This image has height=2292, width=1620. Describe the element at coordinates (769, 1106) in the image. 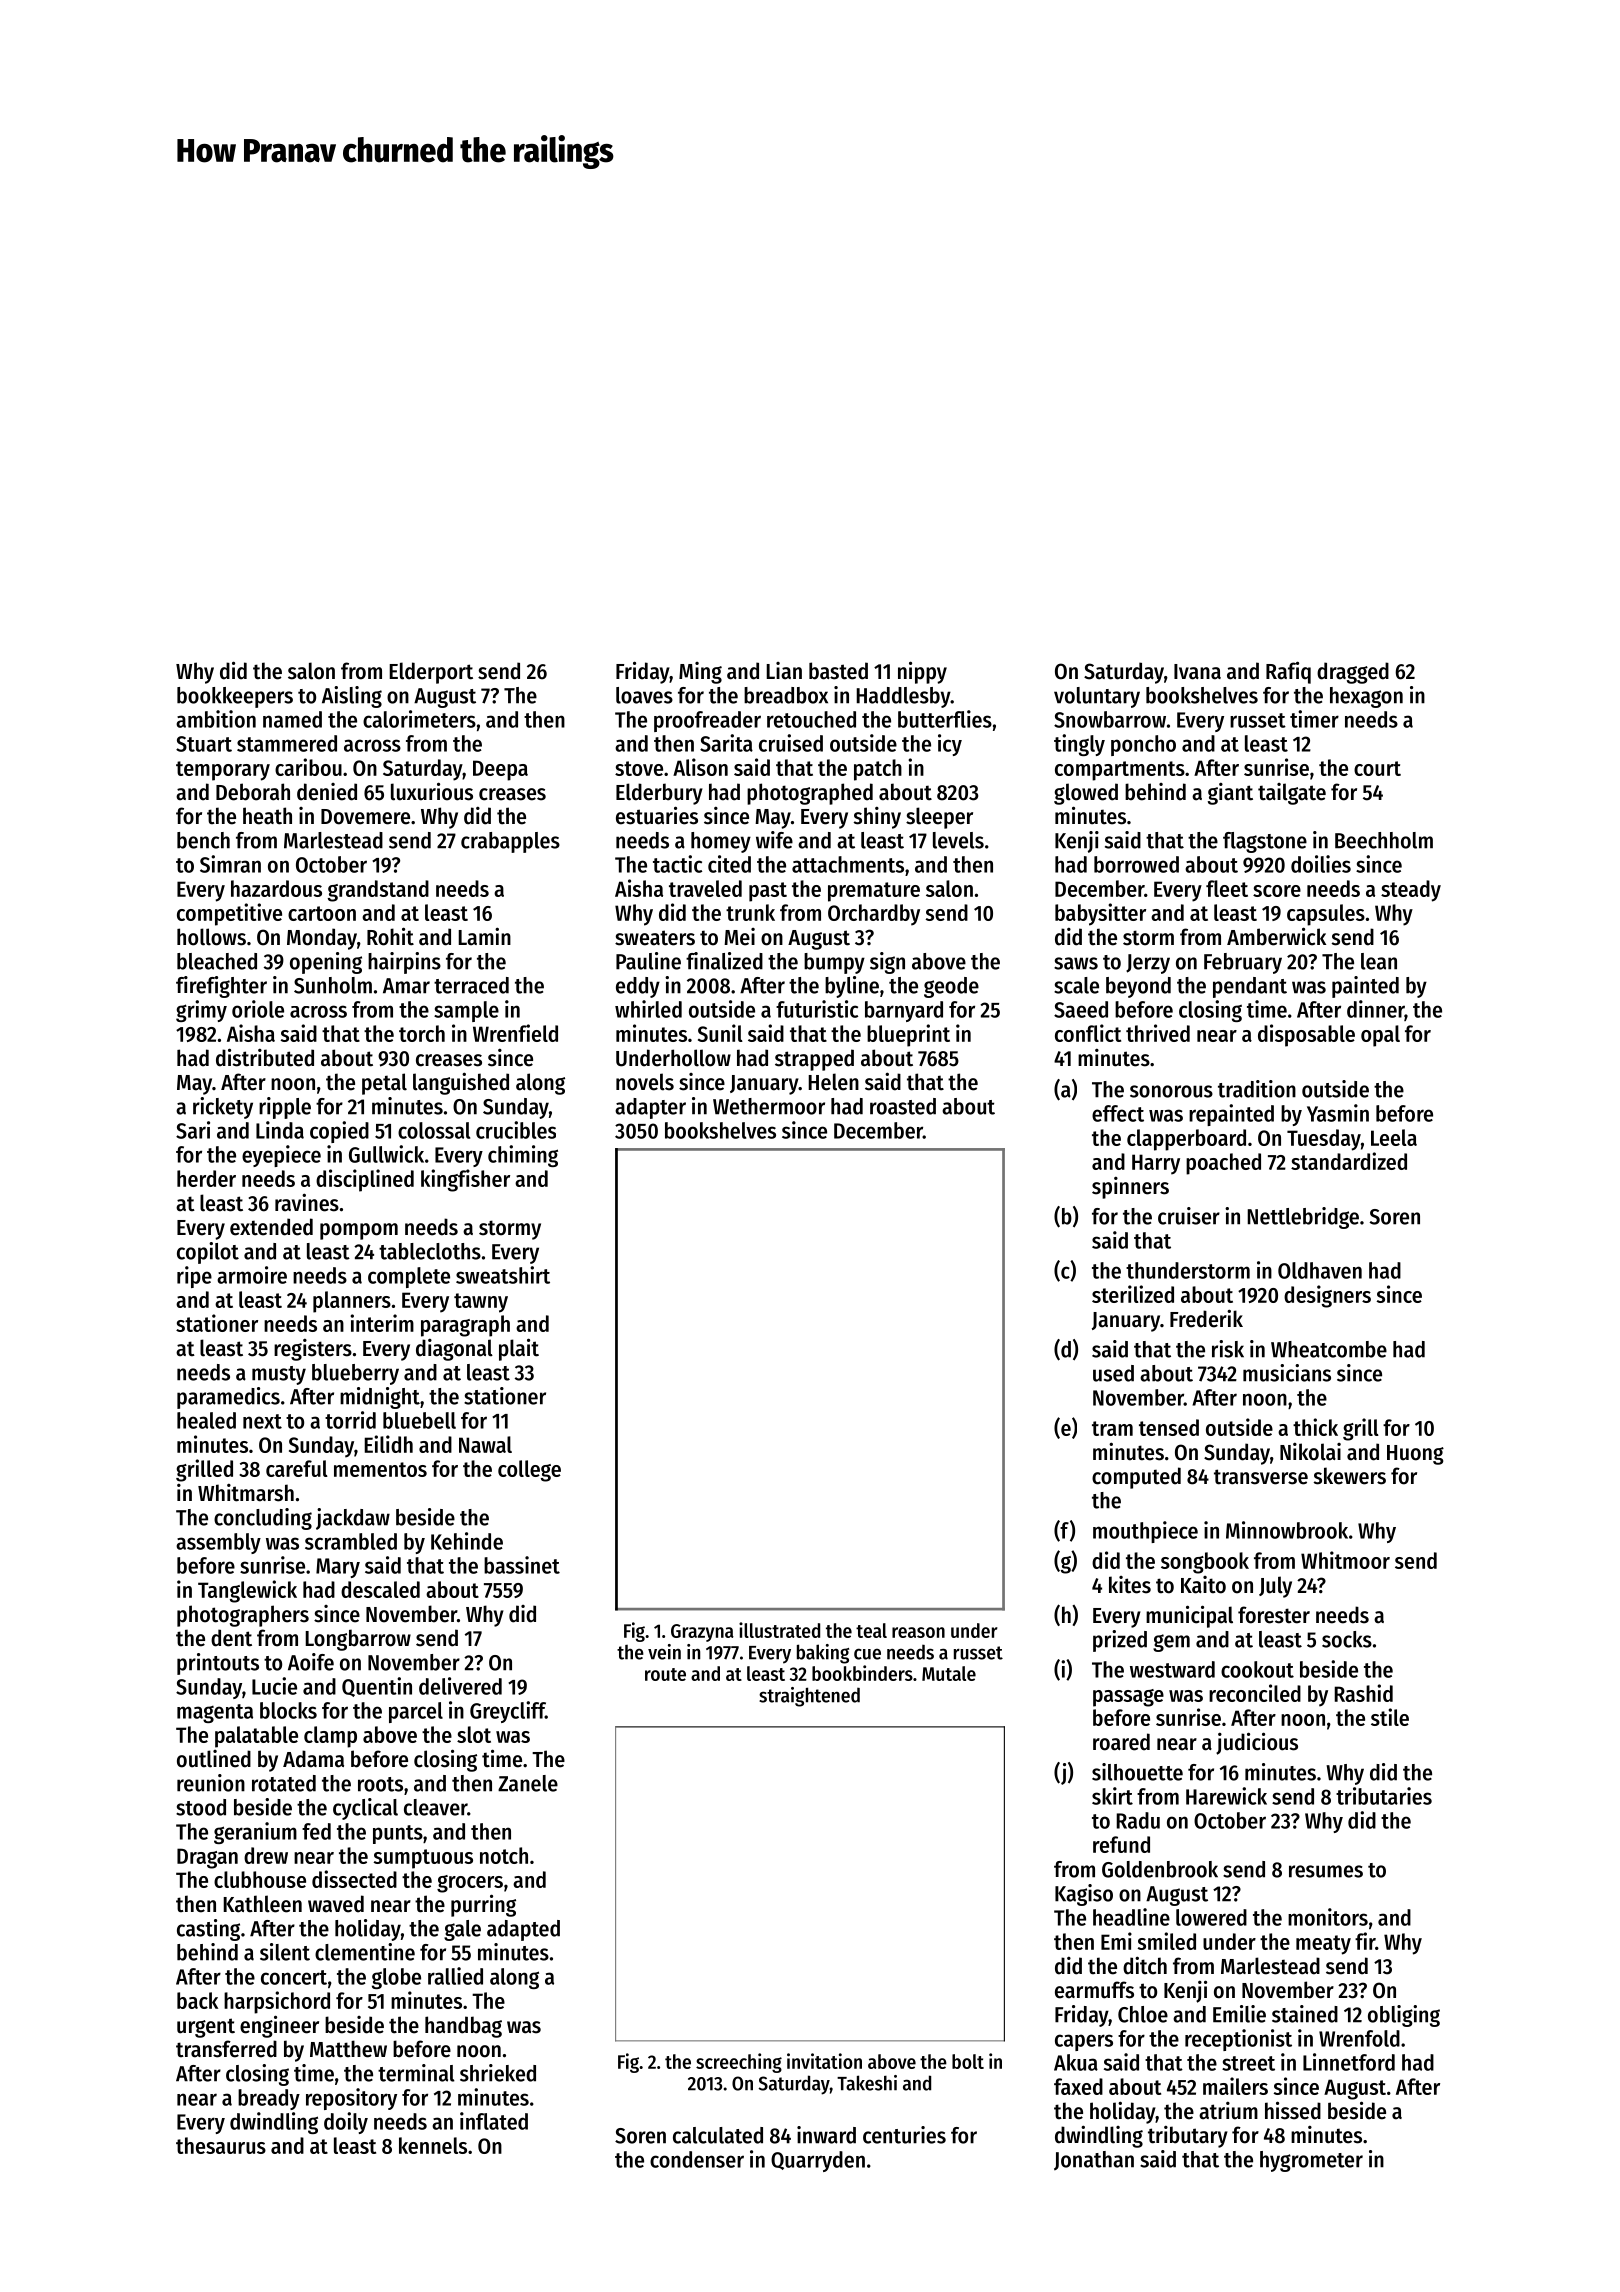

I see `Wethermoor` at that location.
